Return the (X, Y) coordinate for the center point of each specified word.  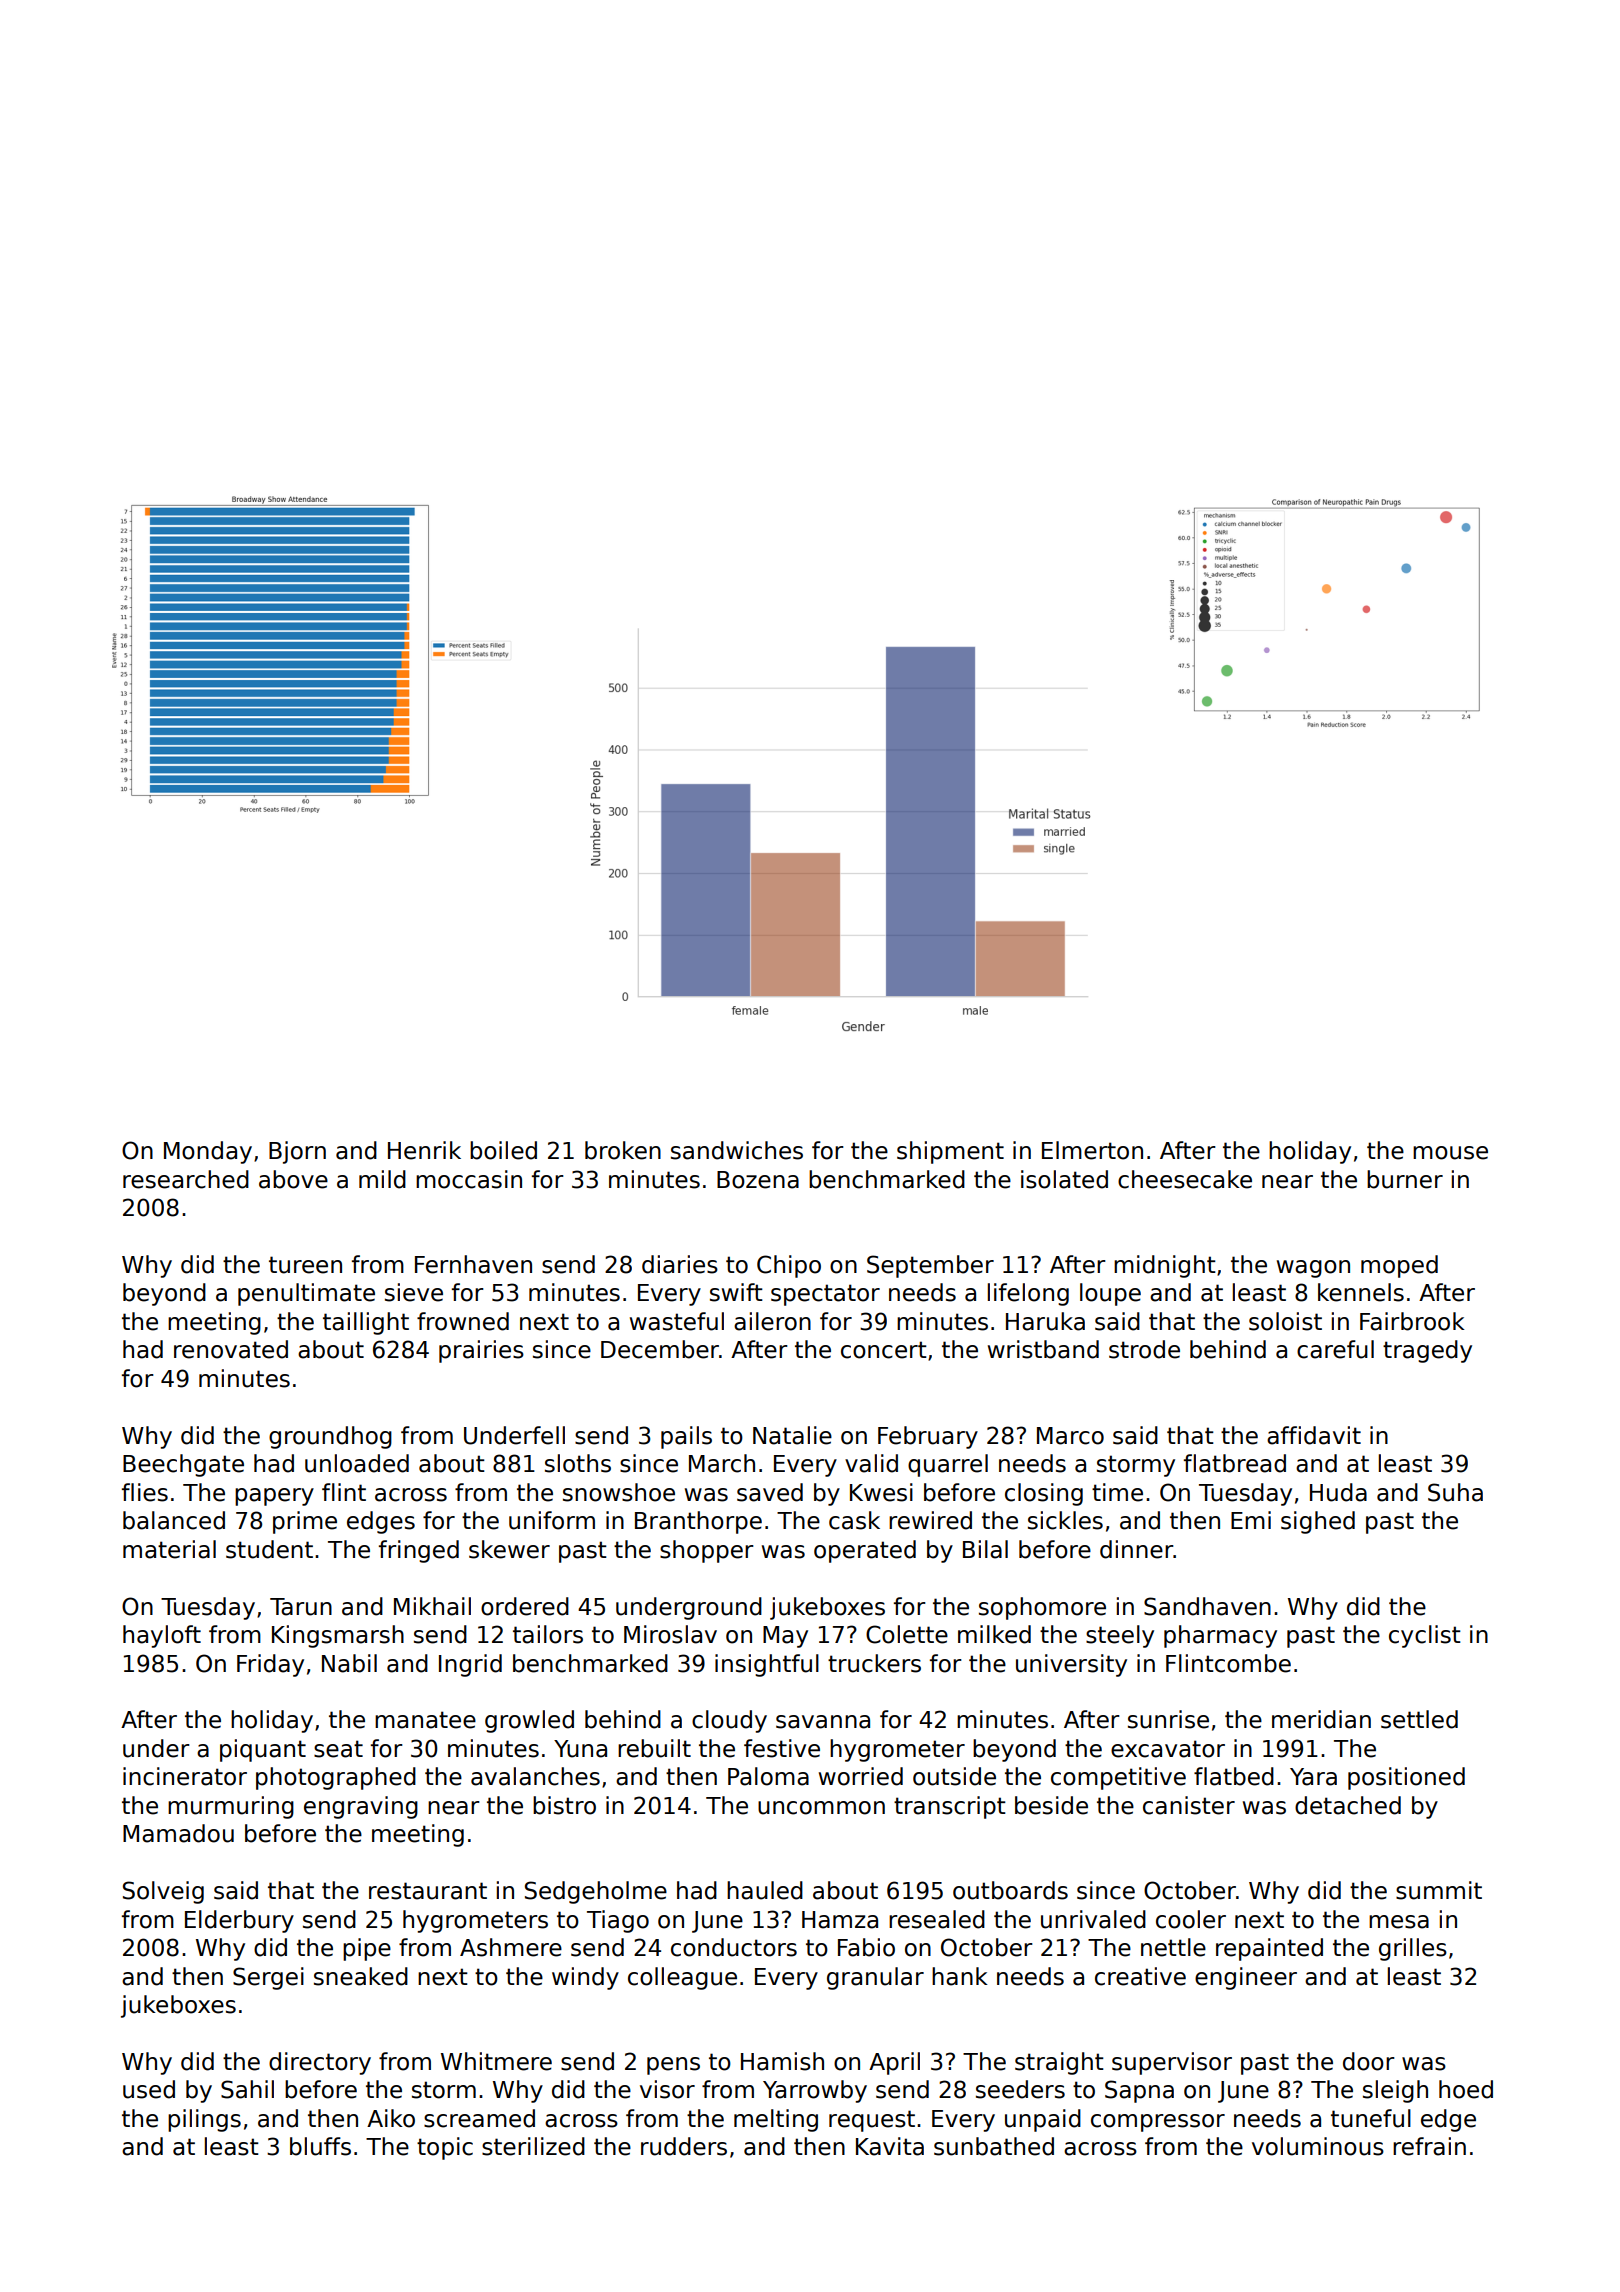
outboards (1010, 1890)
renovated (231, 1349)
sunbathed (994, 2146)
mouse (1450, 1153)
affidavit (1314, 1435)
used (149, 2089)
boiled (503, 1150)
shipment (950, 1152)
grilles (1413, 1949)
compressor (1158, 2123)
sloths (578, 1463)
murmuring (231, 1807)
